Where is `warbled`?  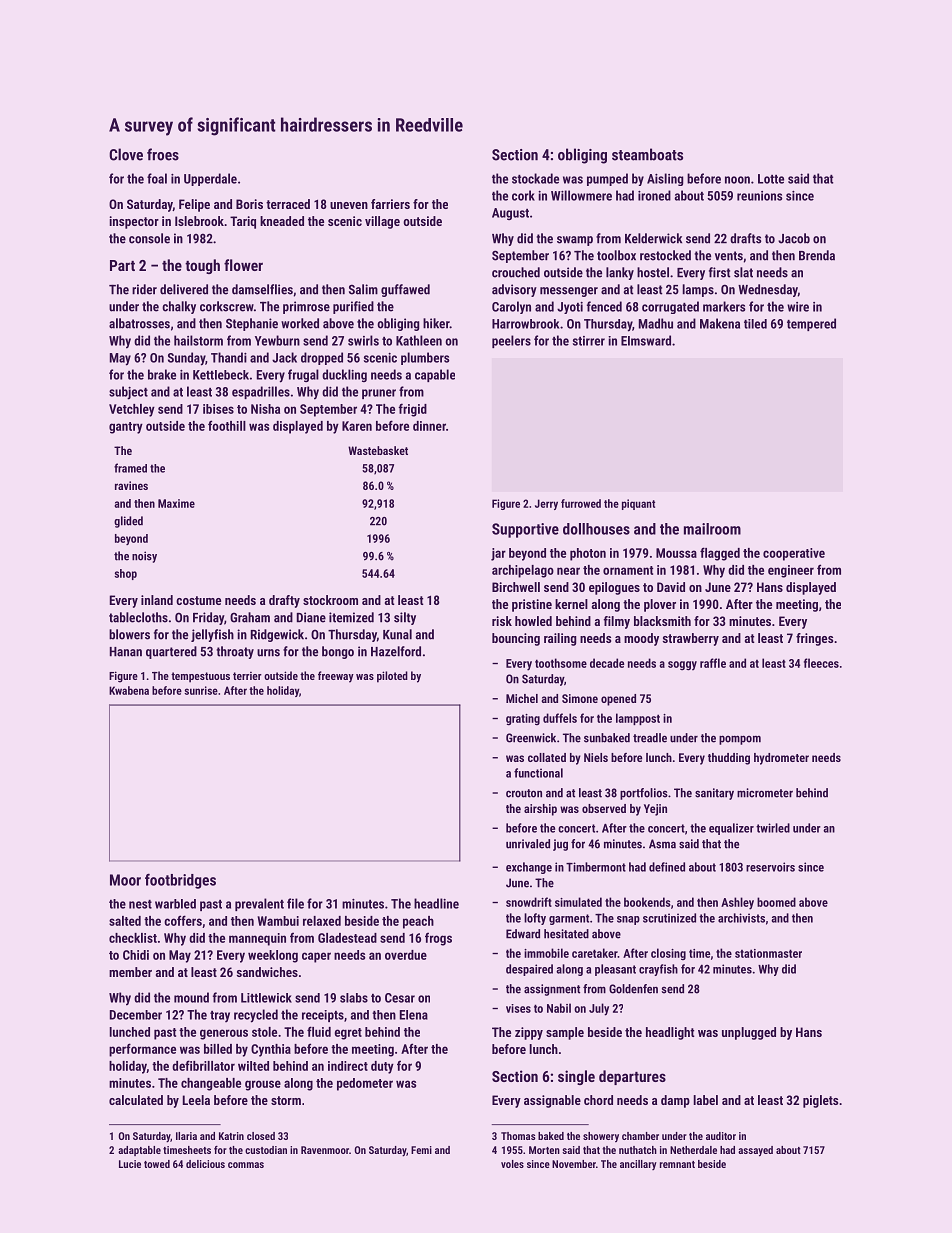 warbled is located at coordinates (175, 904).
